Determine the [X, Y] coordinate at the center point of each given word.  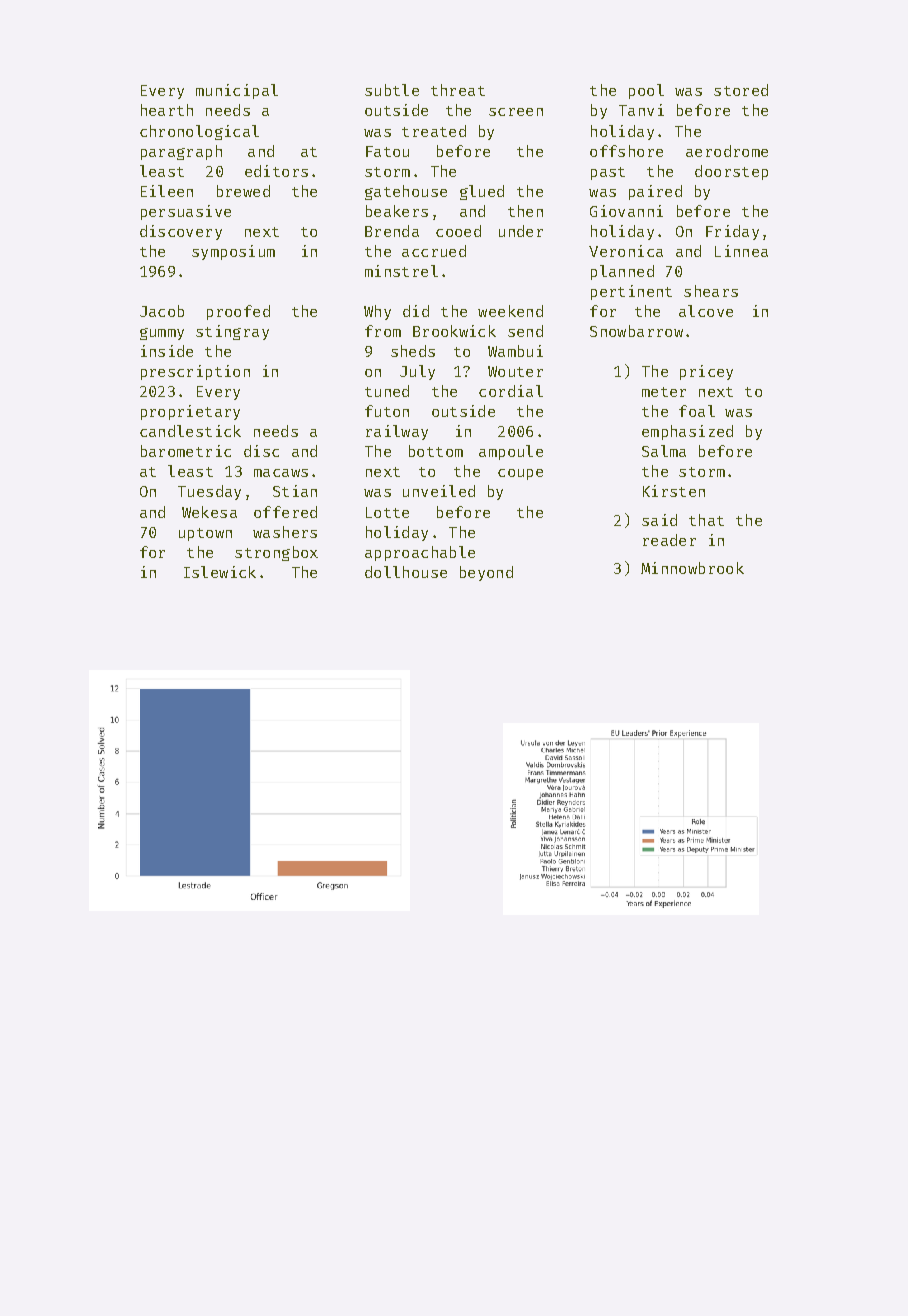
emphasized [687, 432]
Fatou [387, 151]
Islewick [220, 572]
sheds [413, 351]
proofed [238, 312]
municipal [237, 91]
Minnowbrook [692, 568]
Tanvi [641, 110]
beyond [486, 573]
